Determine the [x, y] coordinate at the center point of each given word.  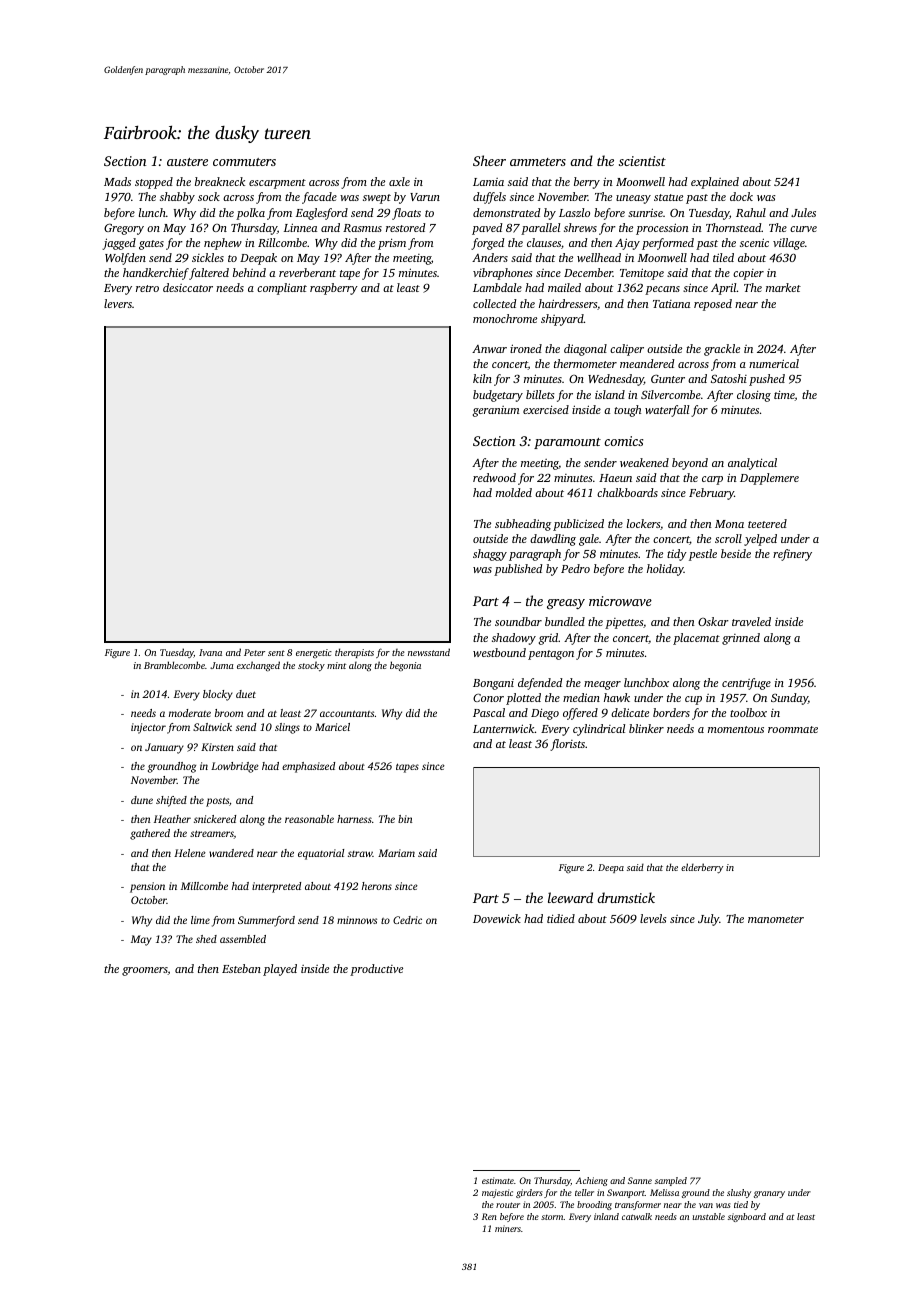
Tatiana [671, 304]
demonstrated [506, 212]
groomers [145, 971]
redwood [494, 477]
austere [187, 162]
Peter [254, 652]
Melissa [664, 1192]
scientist [642, 161]
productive [376, 970]
